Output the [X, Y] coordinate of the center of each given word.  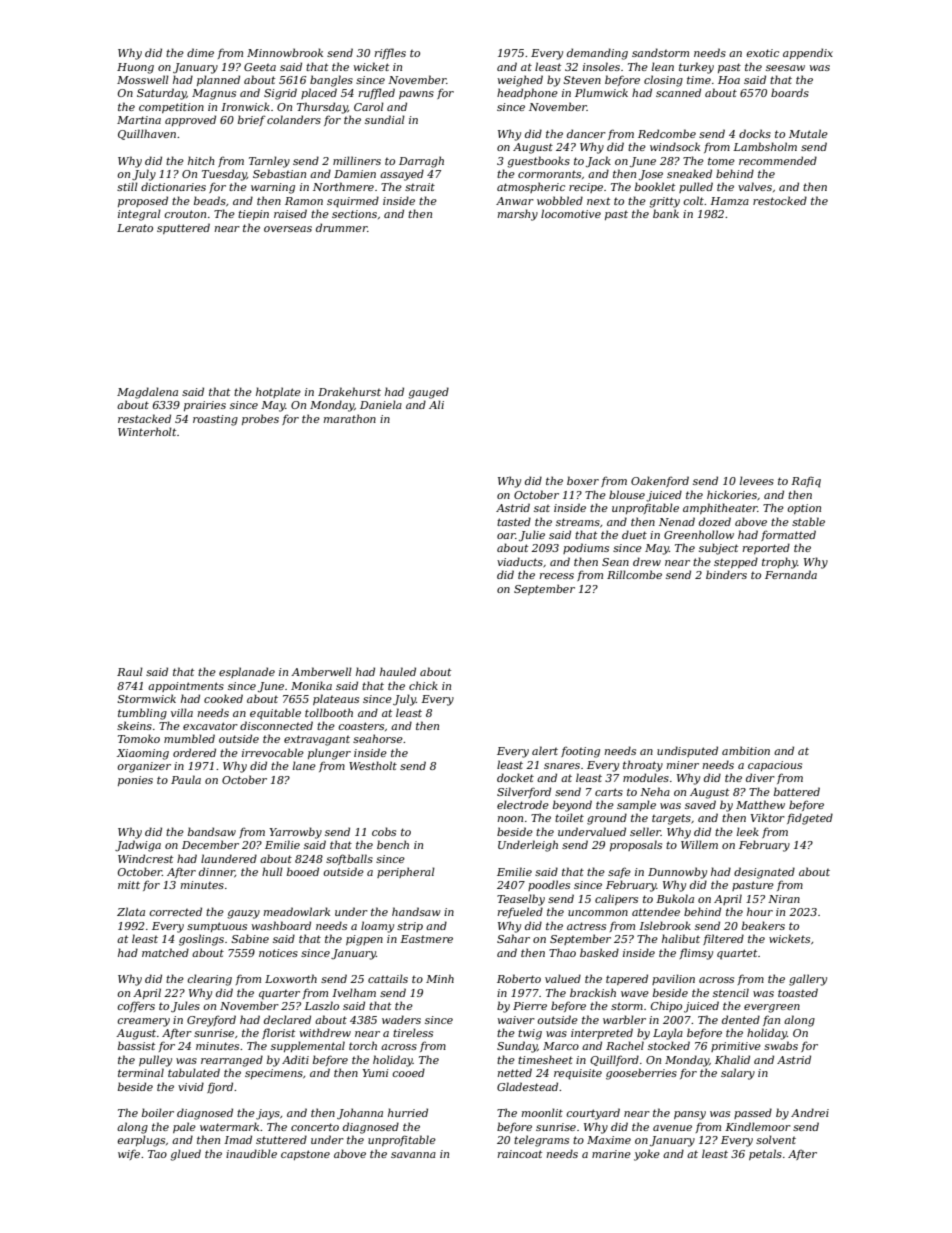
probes [260, 419]
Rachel [625, 1045]
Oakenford [660, 481]
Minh [440, 978]
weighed [520, 81]
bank [666, 213]
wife [129, 1154]
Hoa [729, 80]
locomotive [571, 213]
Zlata [131, 911]
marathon [350, 418]
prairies [205, 406]
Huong [135, 68]
